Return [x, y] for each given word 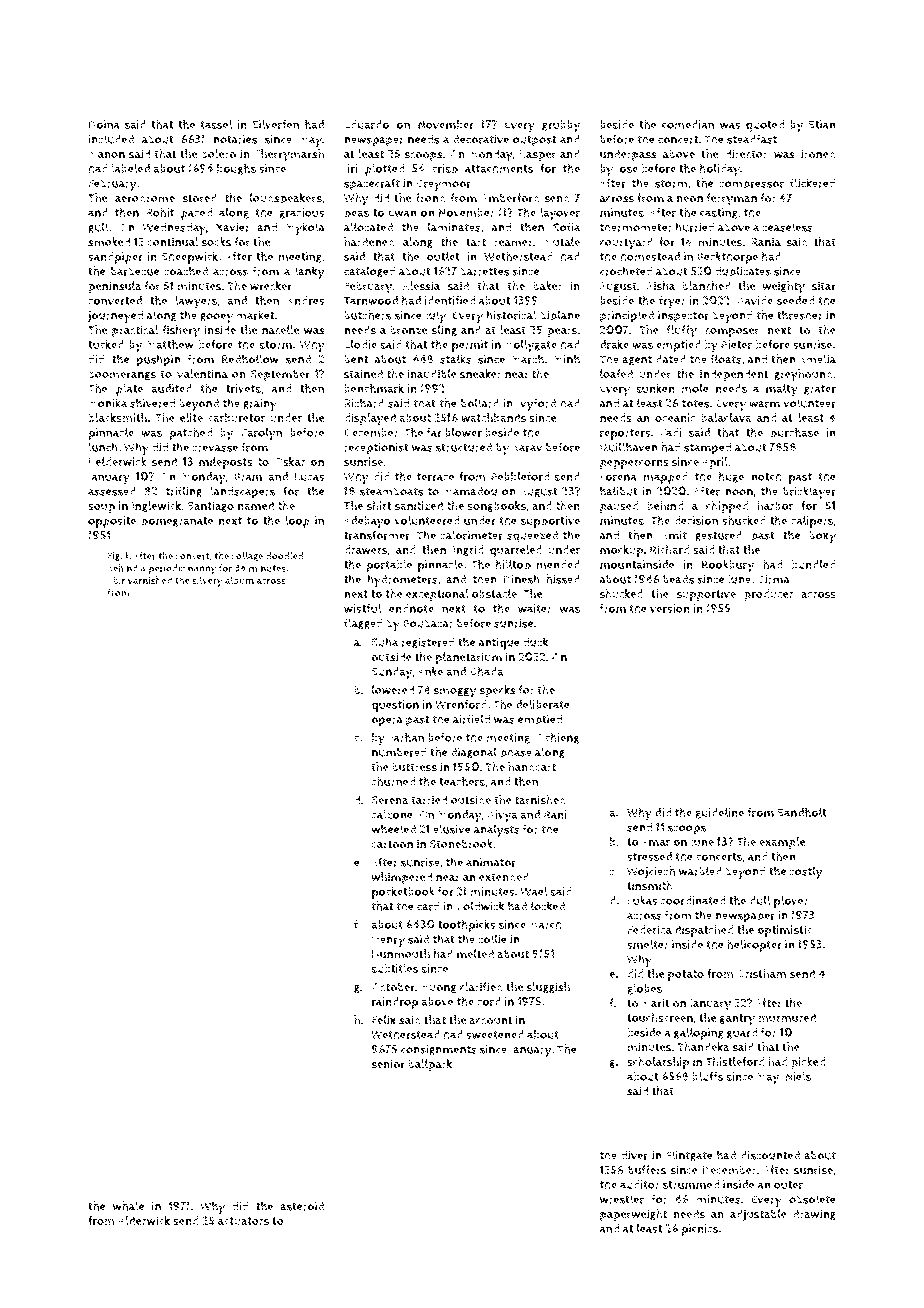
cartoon [392, 844]
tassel [216, 124]
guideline [719, 813]
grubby [561, 126]
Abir [116, 580]
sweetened [495, 1034]
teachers [462, 781]
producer [769, 595]
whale [128, 1206]
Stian [822, 124]
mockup [622, 551]
